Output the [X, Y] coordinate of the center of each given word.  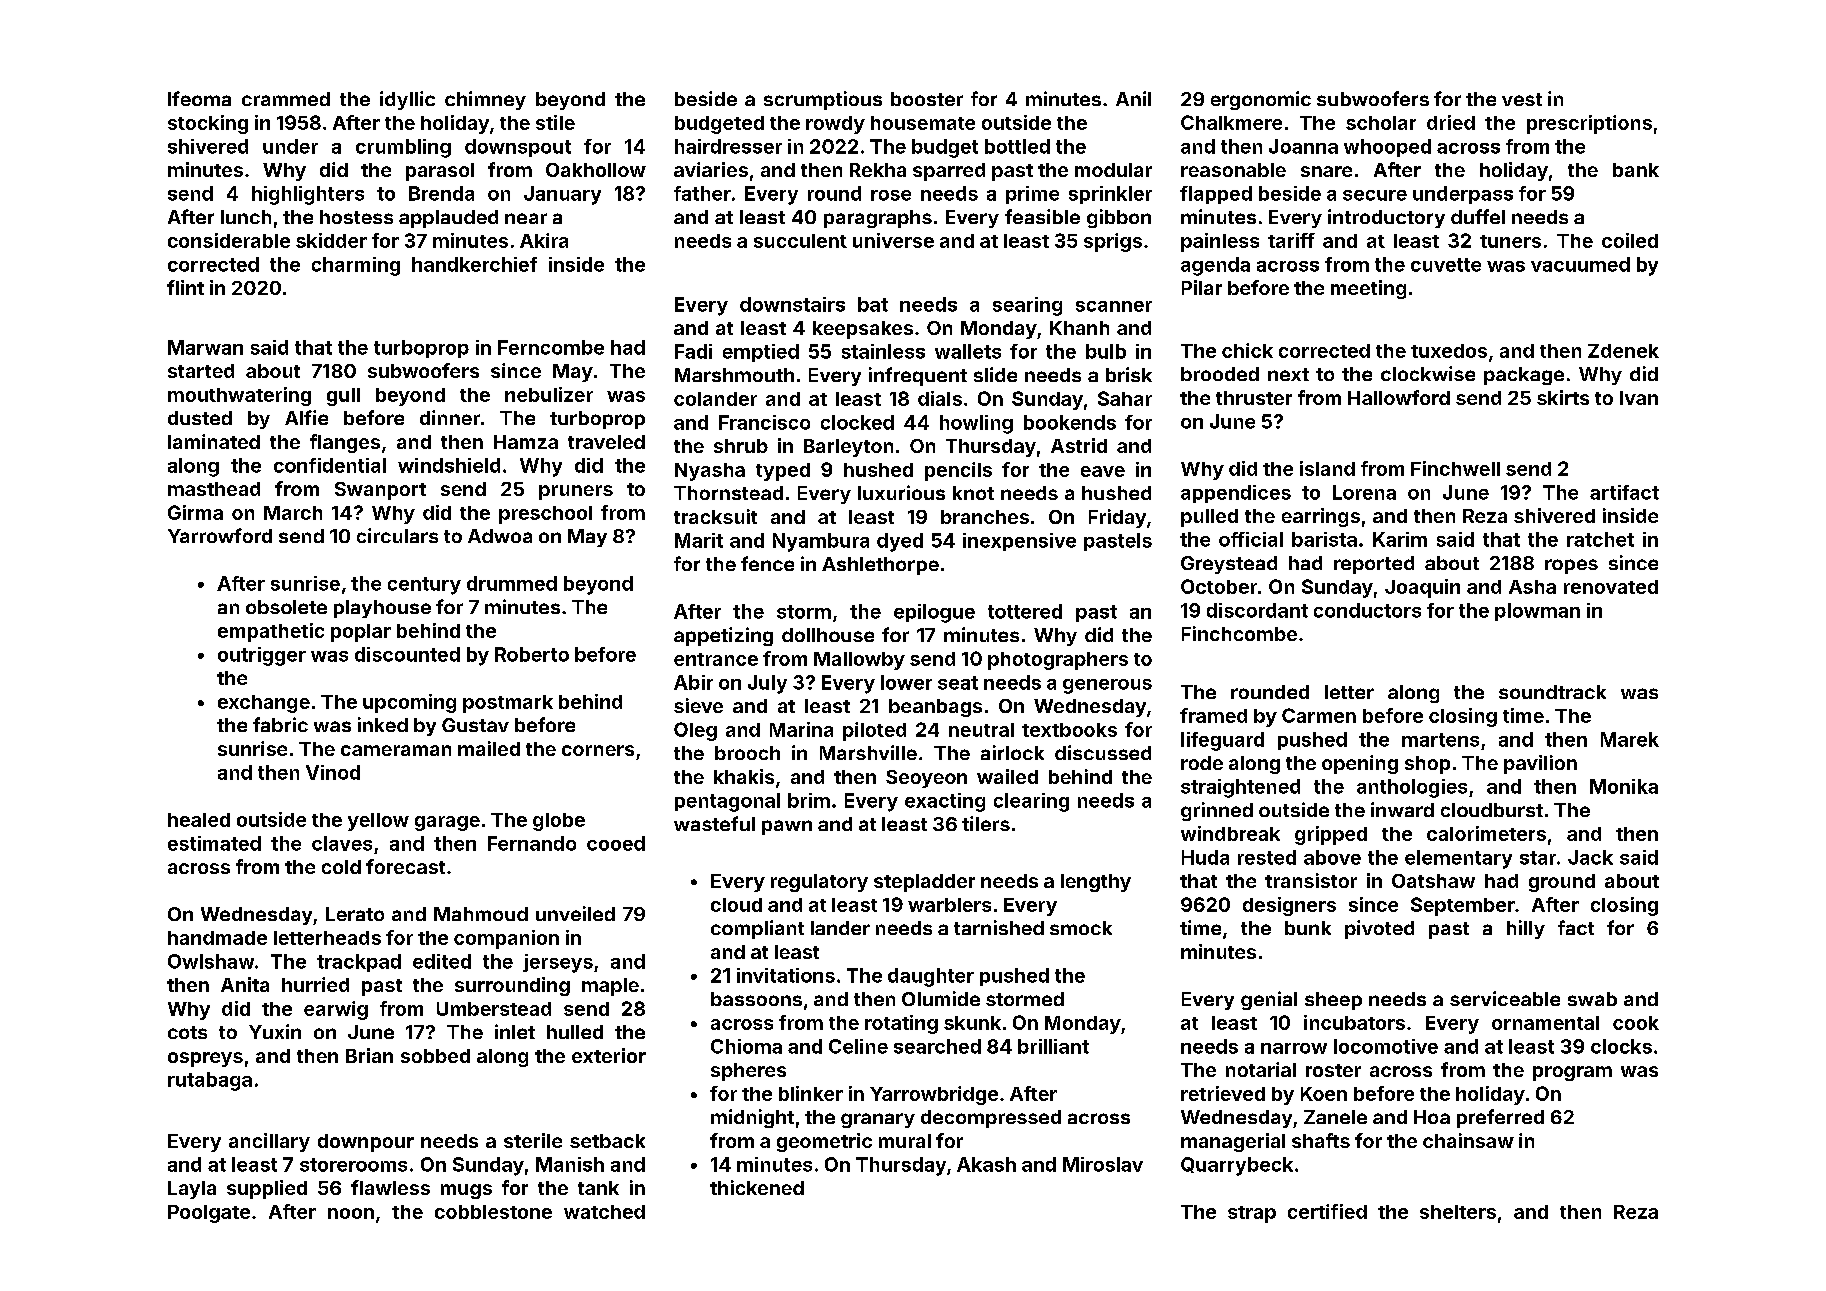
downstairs [792, 304]
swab [1592, 999]
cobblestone [493, 1212]
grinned [1217, 811]
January [562, 195]
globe [559, 822]
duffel [1478, 216]
